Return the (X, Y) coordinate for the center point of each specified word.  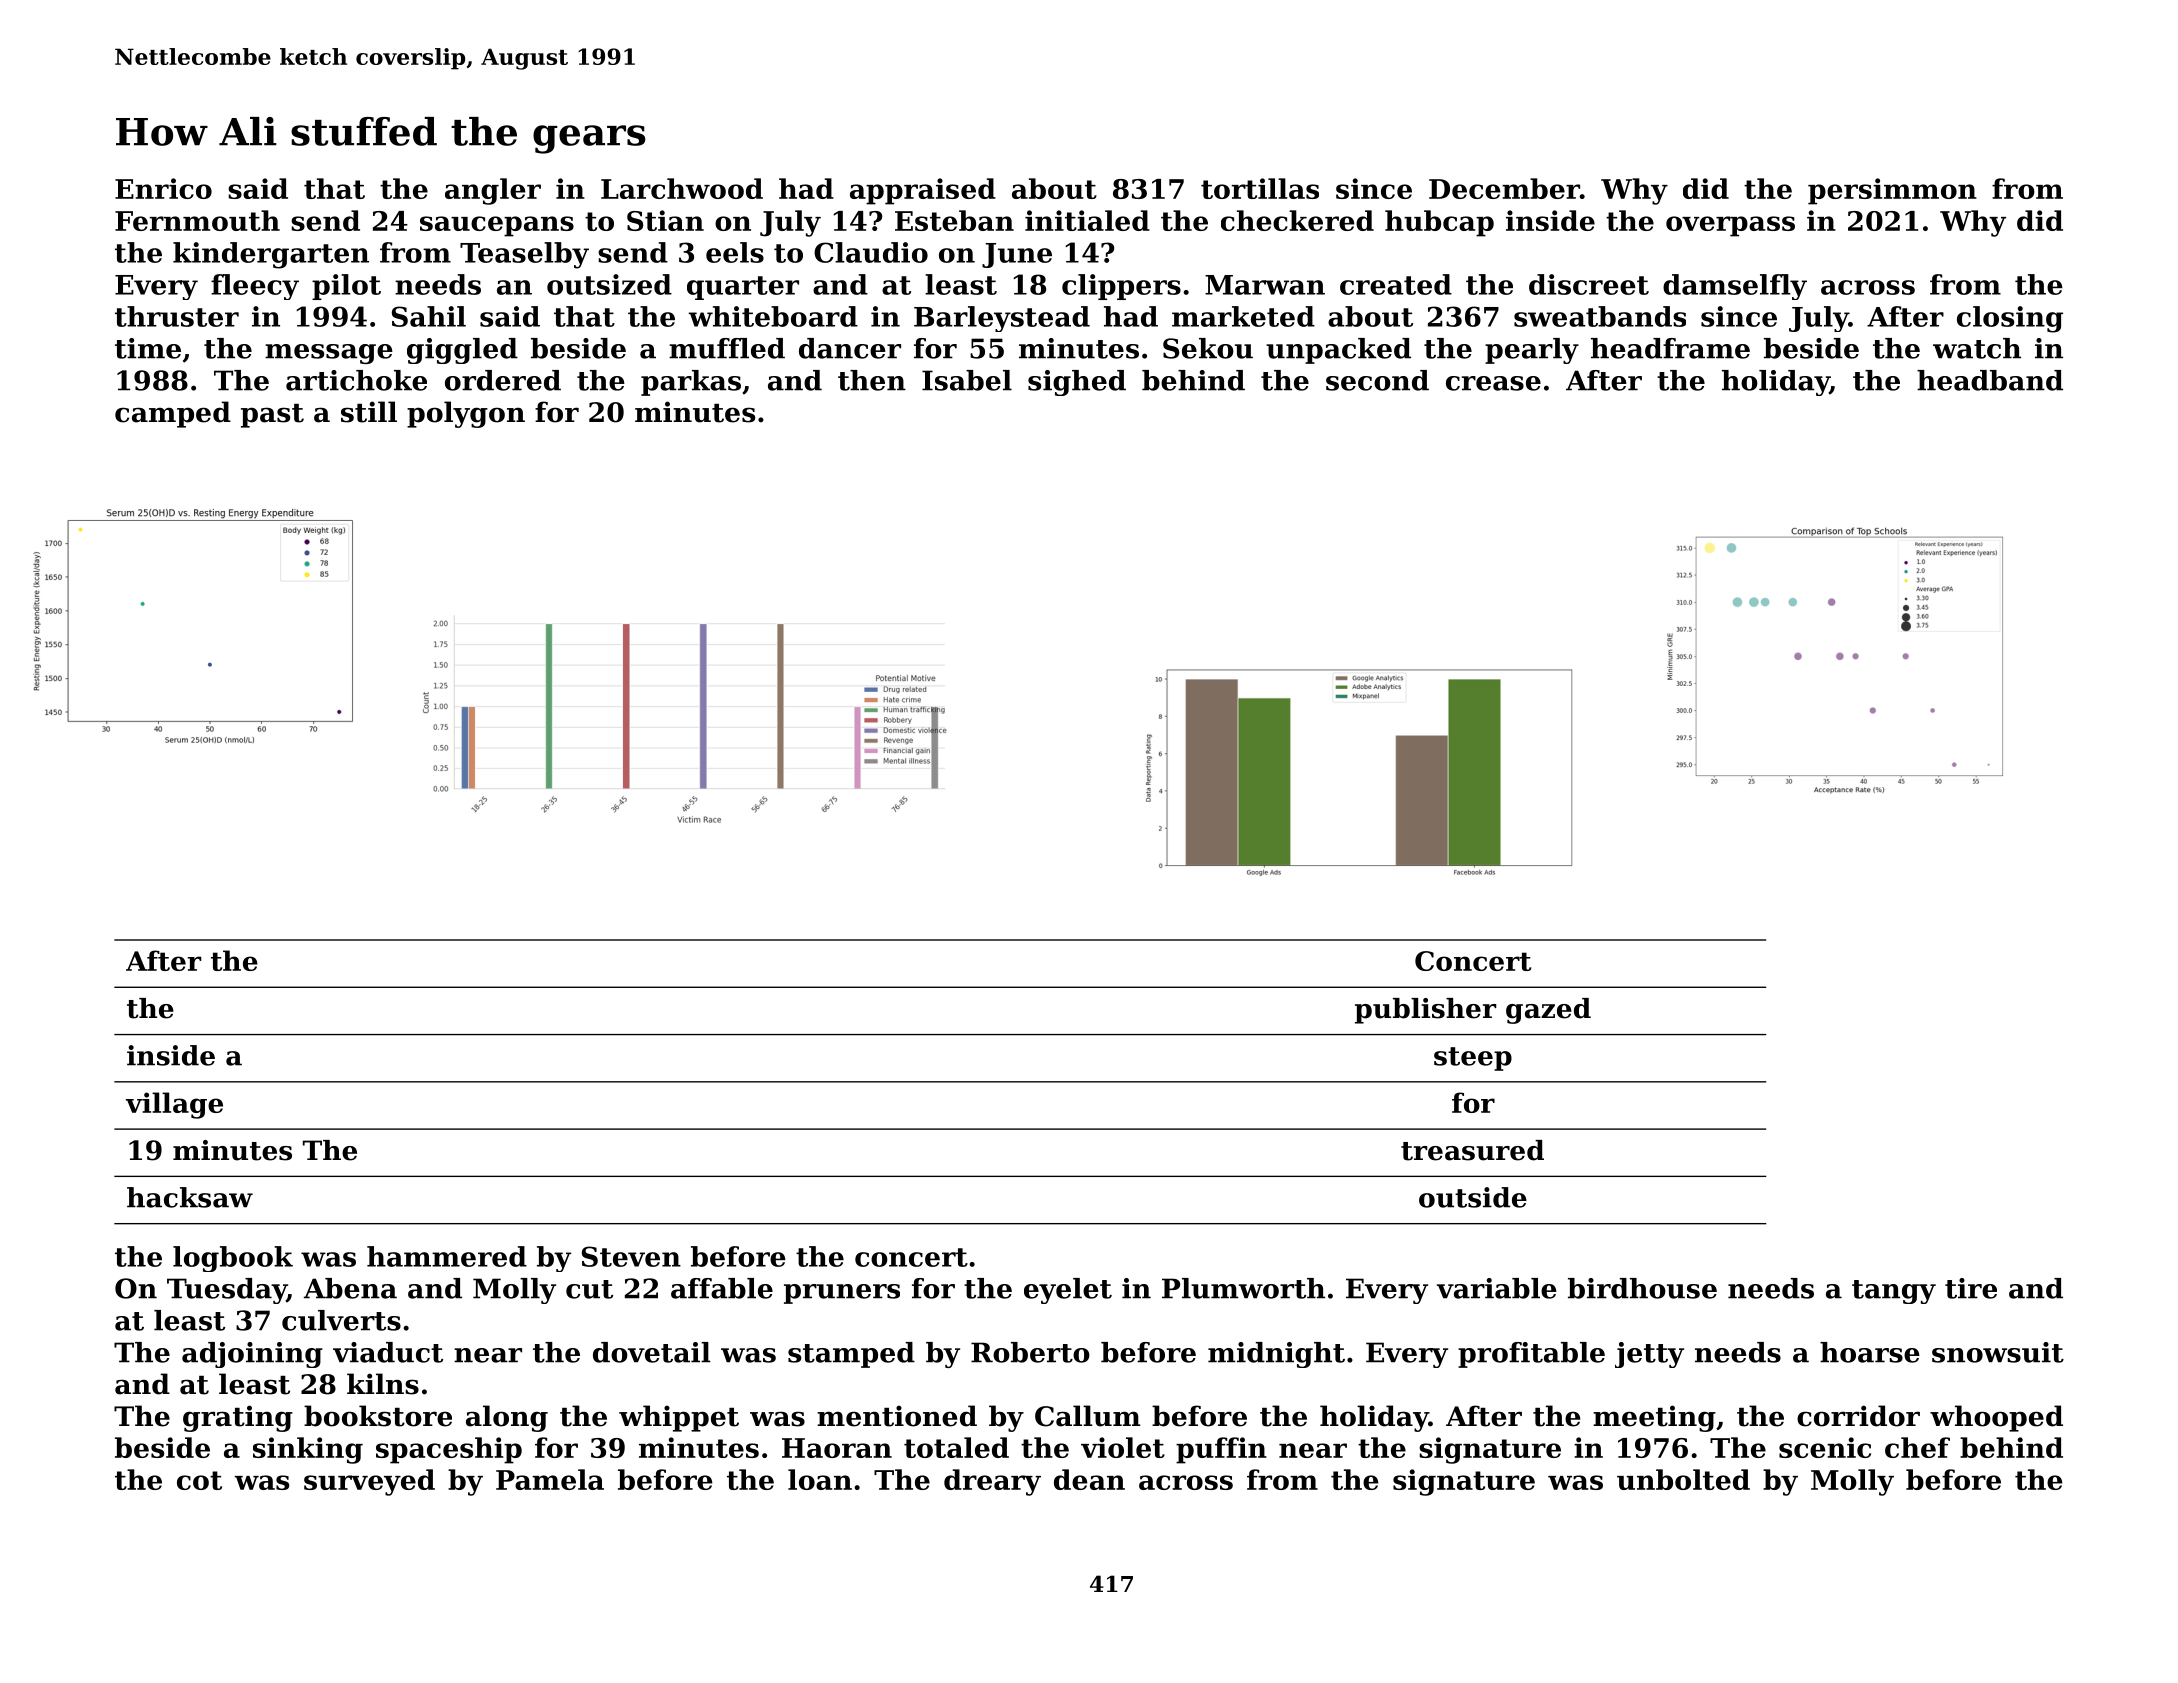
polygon (466, 414)
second (1377, 380)
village (174, 1105)
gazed (1548, 1011)
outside (1473, 1197)
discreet (1589, 284)
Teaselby (524, 255)
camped (173, 414)
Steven (631, 1256)
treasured (1472, 1150)
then (872, 380)
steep (1473, 1059)
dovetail (652, 1352)
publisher (1426, 1011)
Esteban (954, 220)
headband (1990, 380)
